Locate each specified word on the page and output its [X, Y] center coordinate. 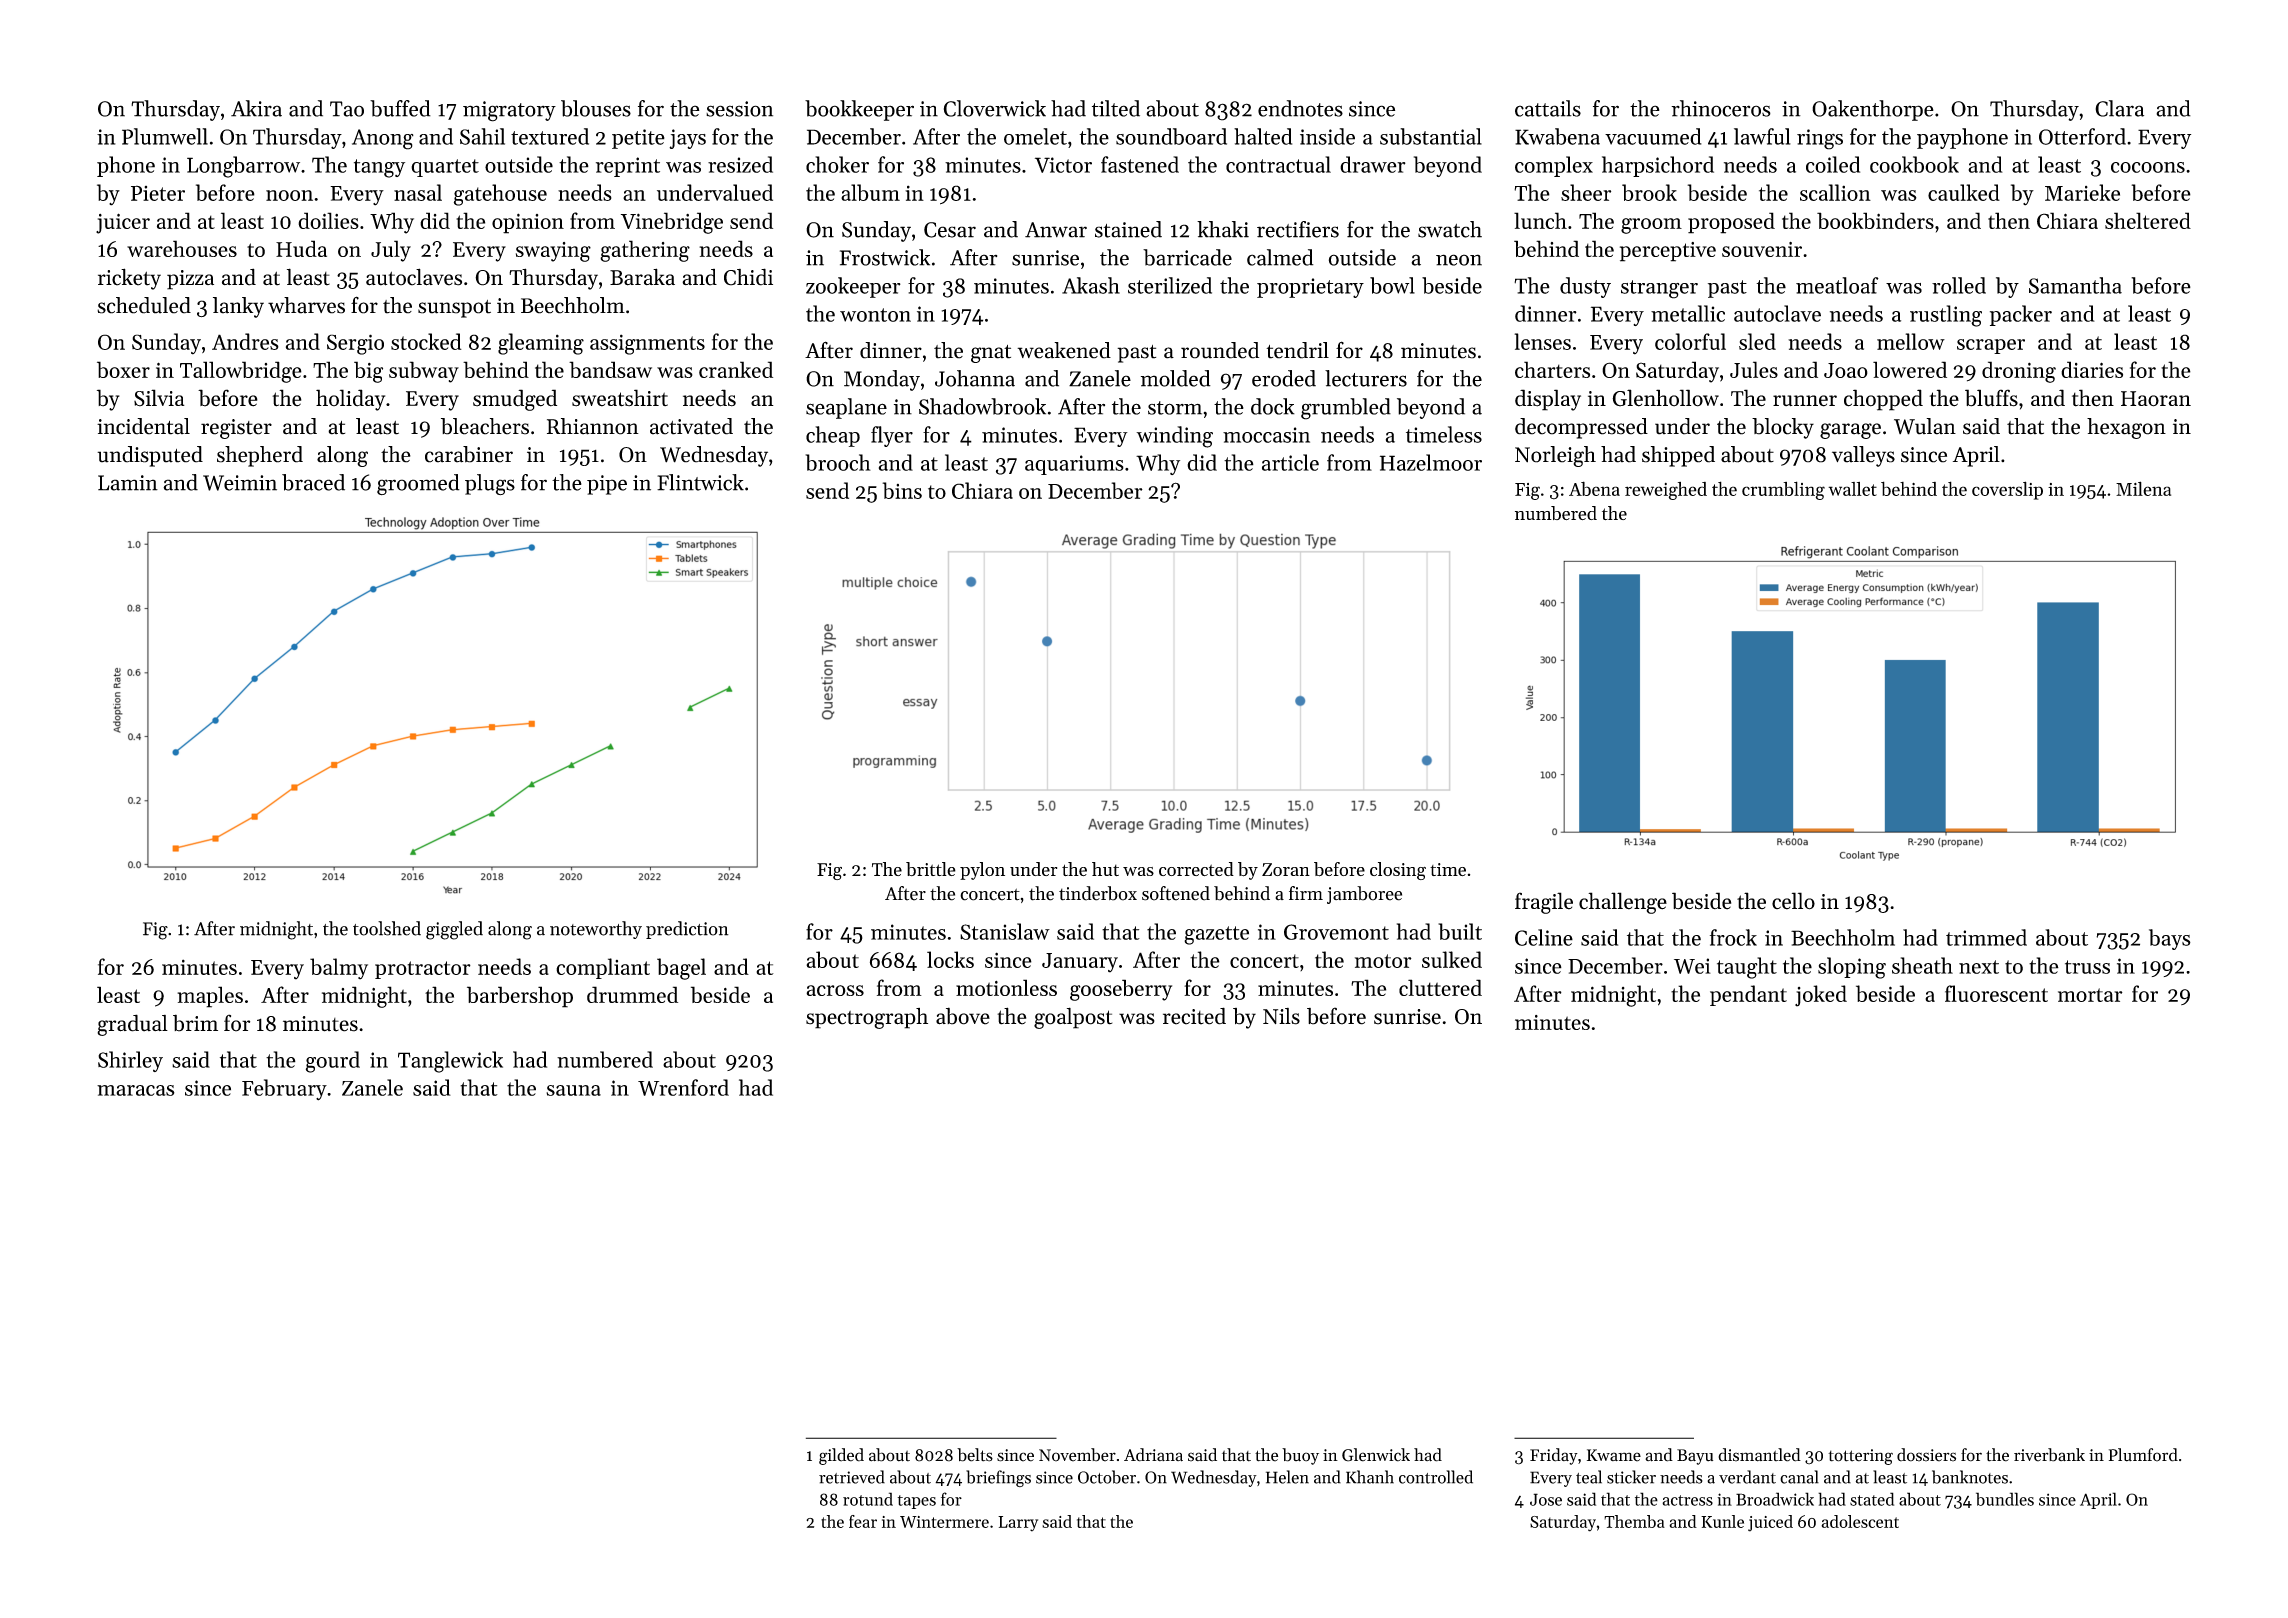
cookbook [1914, 164]
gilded [841, 1456]
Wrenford [683, 1087]
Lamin [128, 483]
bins [902, 490]
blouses [596, 108]
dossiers [1926, 1455]
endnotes [1300, 108]
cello [1793, 901]
